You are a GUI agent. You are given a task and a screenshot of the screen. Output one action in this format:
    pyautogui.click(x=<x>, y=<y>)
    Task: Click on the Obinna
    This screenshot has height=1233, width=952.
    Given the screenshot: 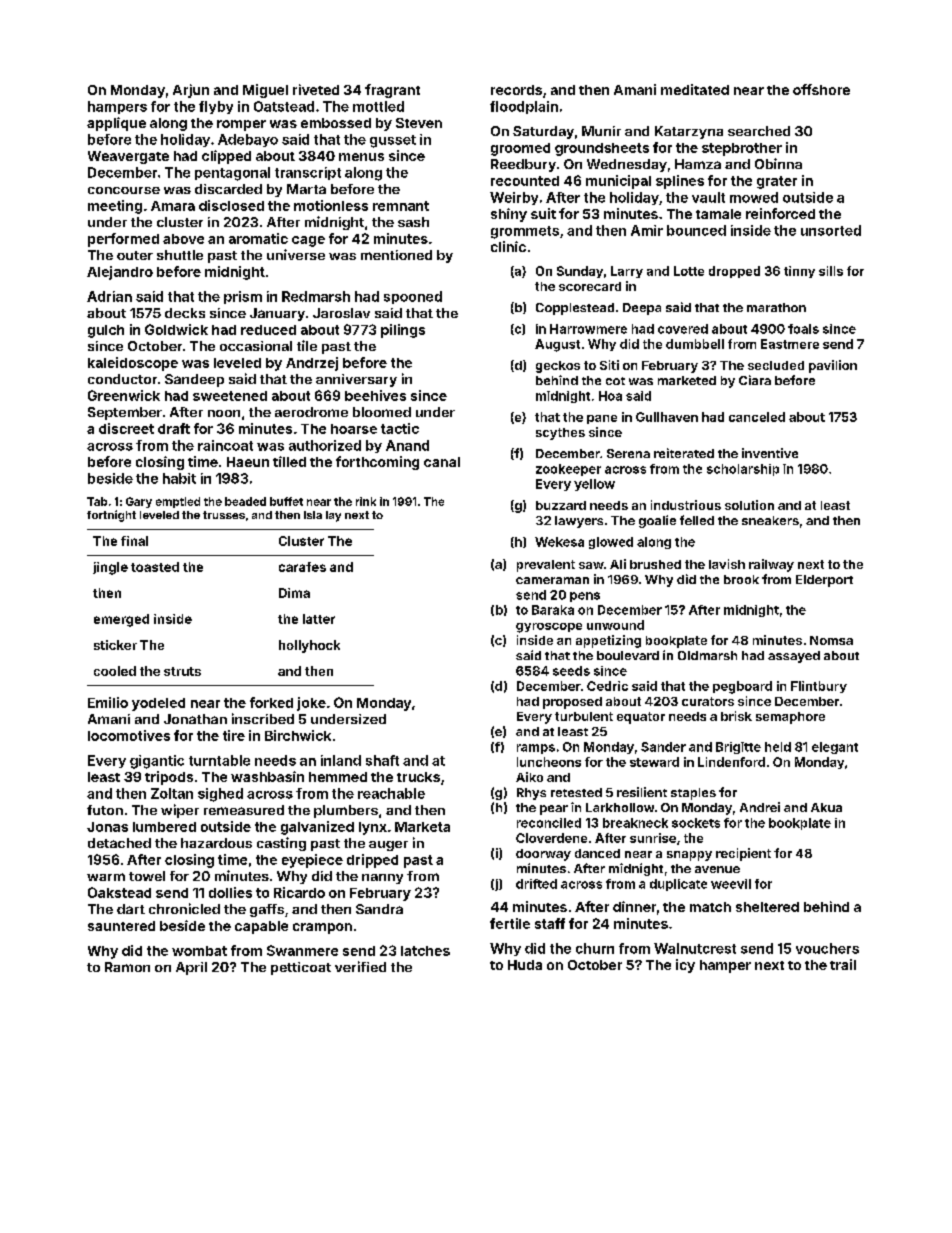 What is the action you would take?
    pyautogui.click(x=778, y=163)
